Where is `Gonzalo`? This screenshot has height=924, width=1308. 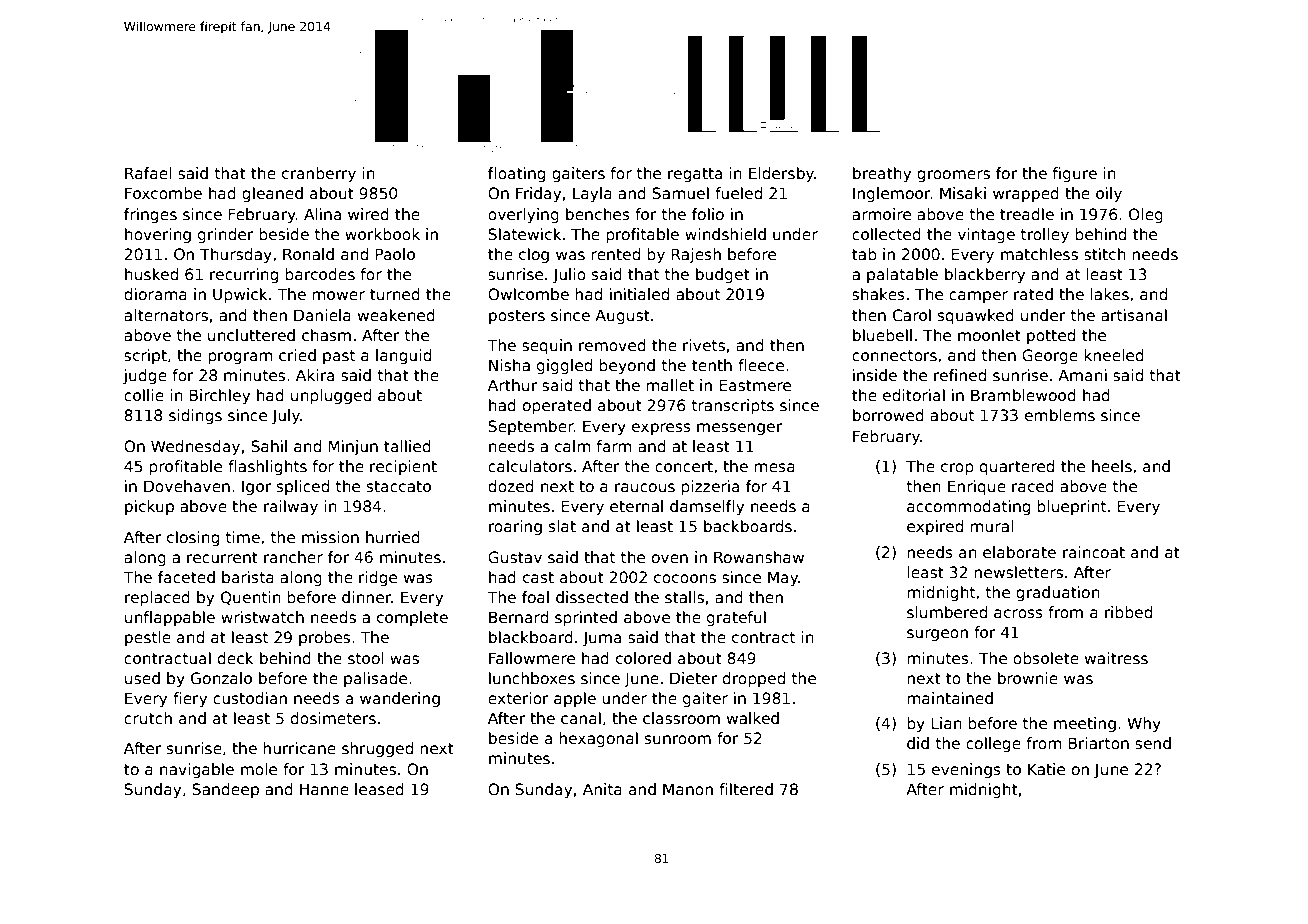
Gonzalo is located at coordinates (221, 678).
